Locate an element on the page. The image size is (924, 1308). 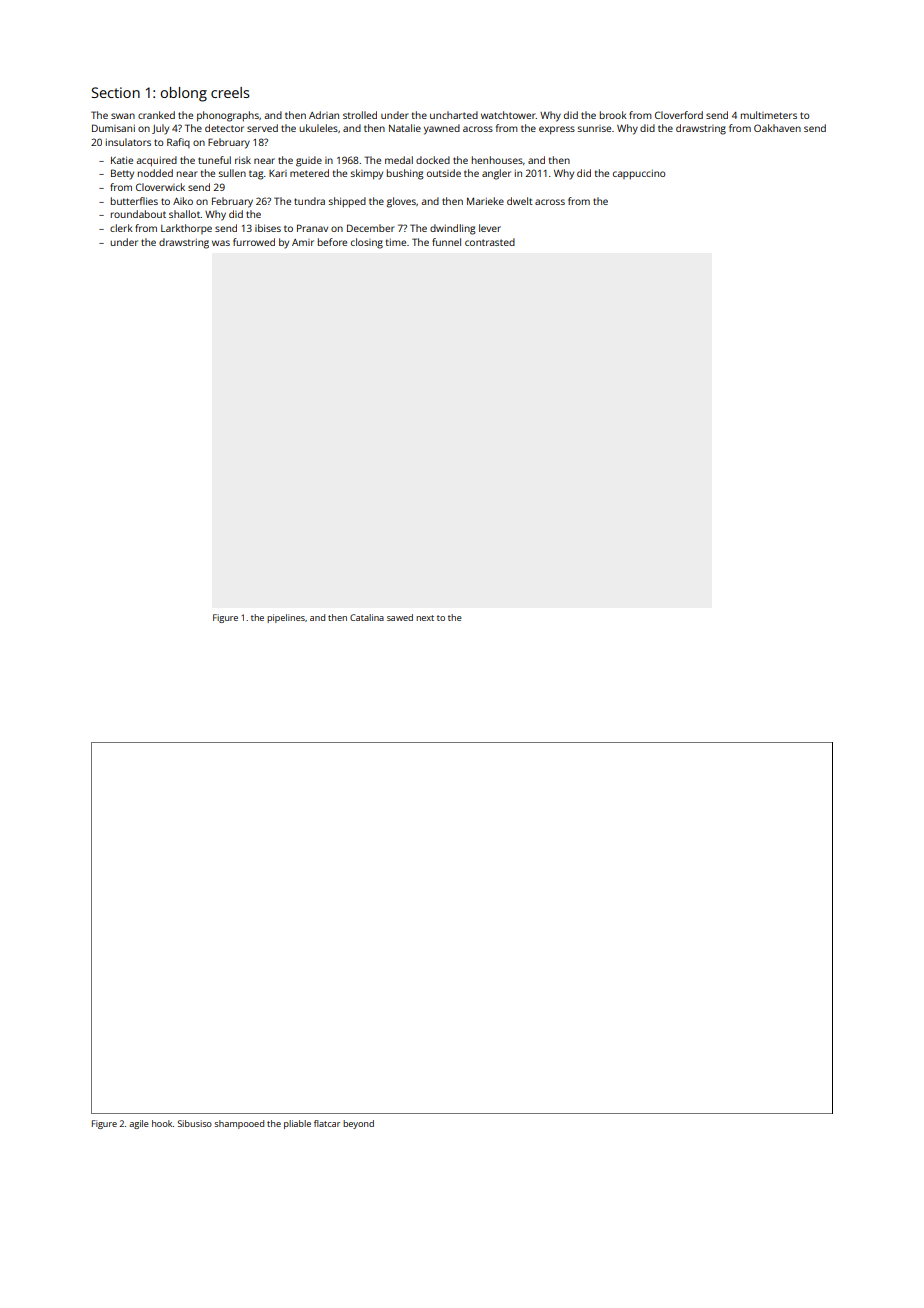
next is located at coordinates (425, 618).
